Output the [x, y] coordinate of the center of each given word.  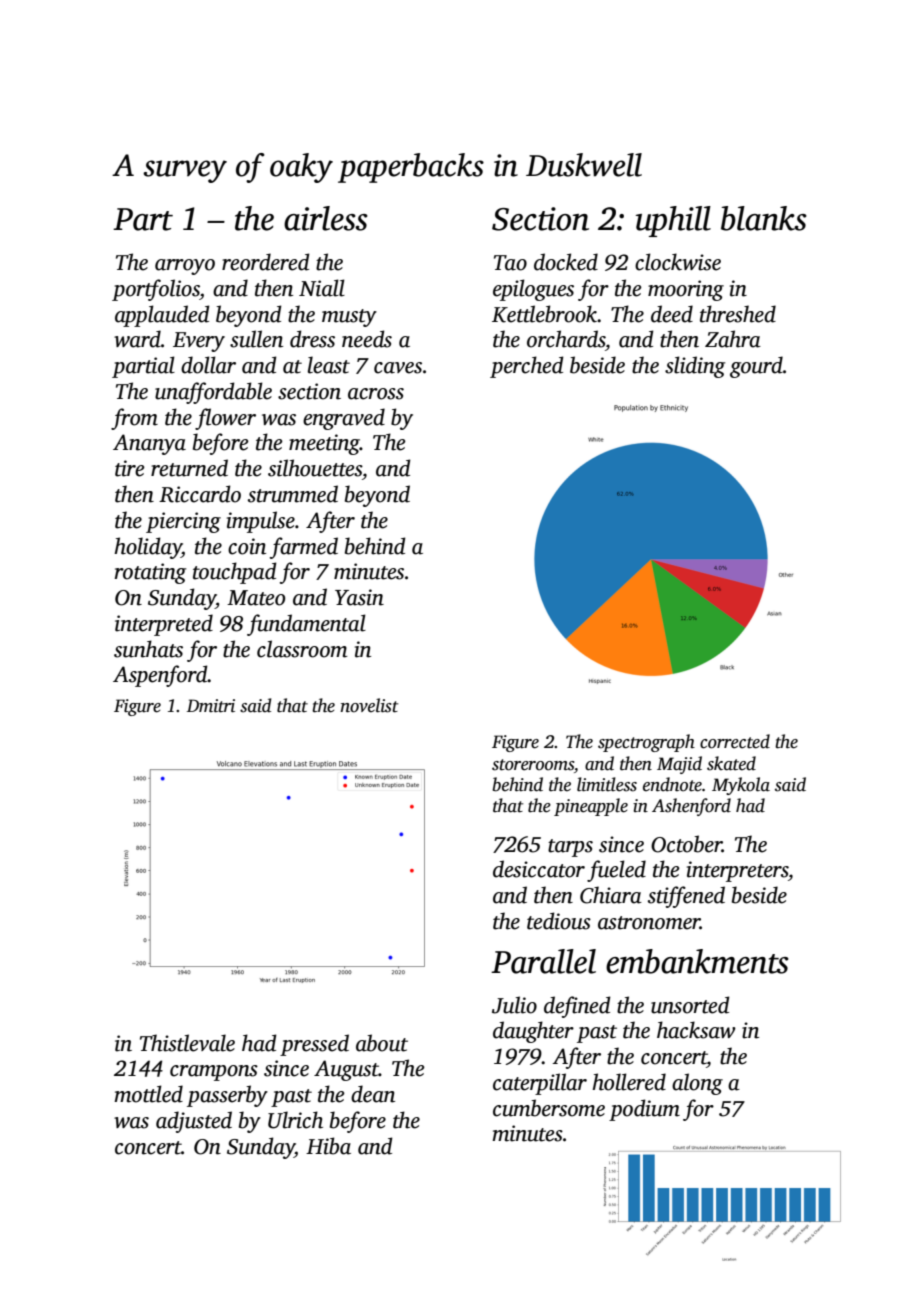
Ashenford [691, 807]
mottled [148, 1094]
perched [527, 367]
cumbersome [549, 1108]
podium [644, 1110]
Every [199, 342]
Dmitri [211, 706]
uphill [673, 221]
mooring [686, 290]
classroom [302, 649]
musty [349, 318]
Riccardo [200, 494]
